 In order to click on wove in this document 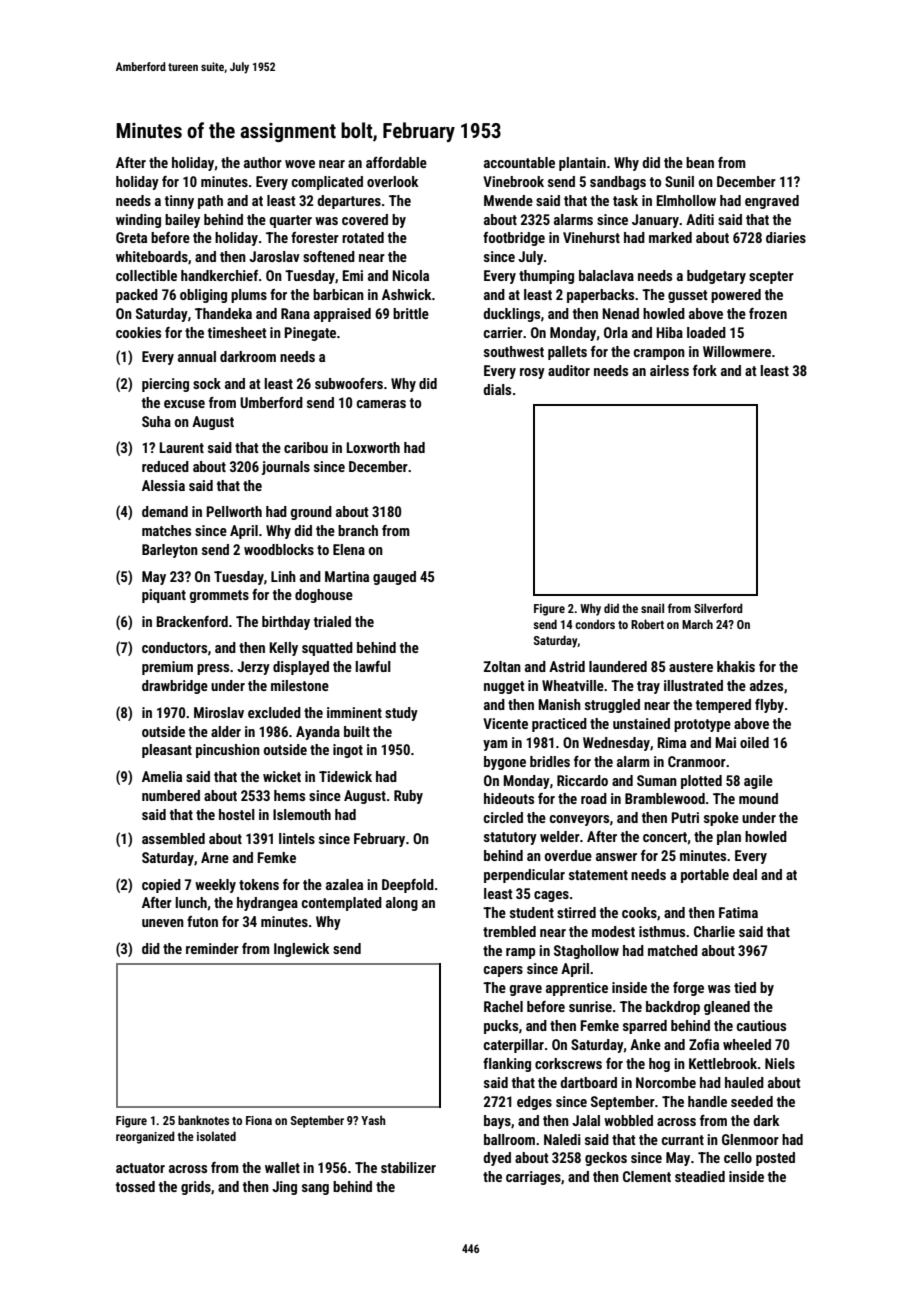, I will do `click(300, 164)`.
